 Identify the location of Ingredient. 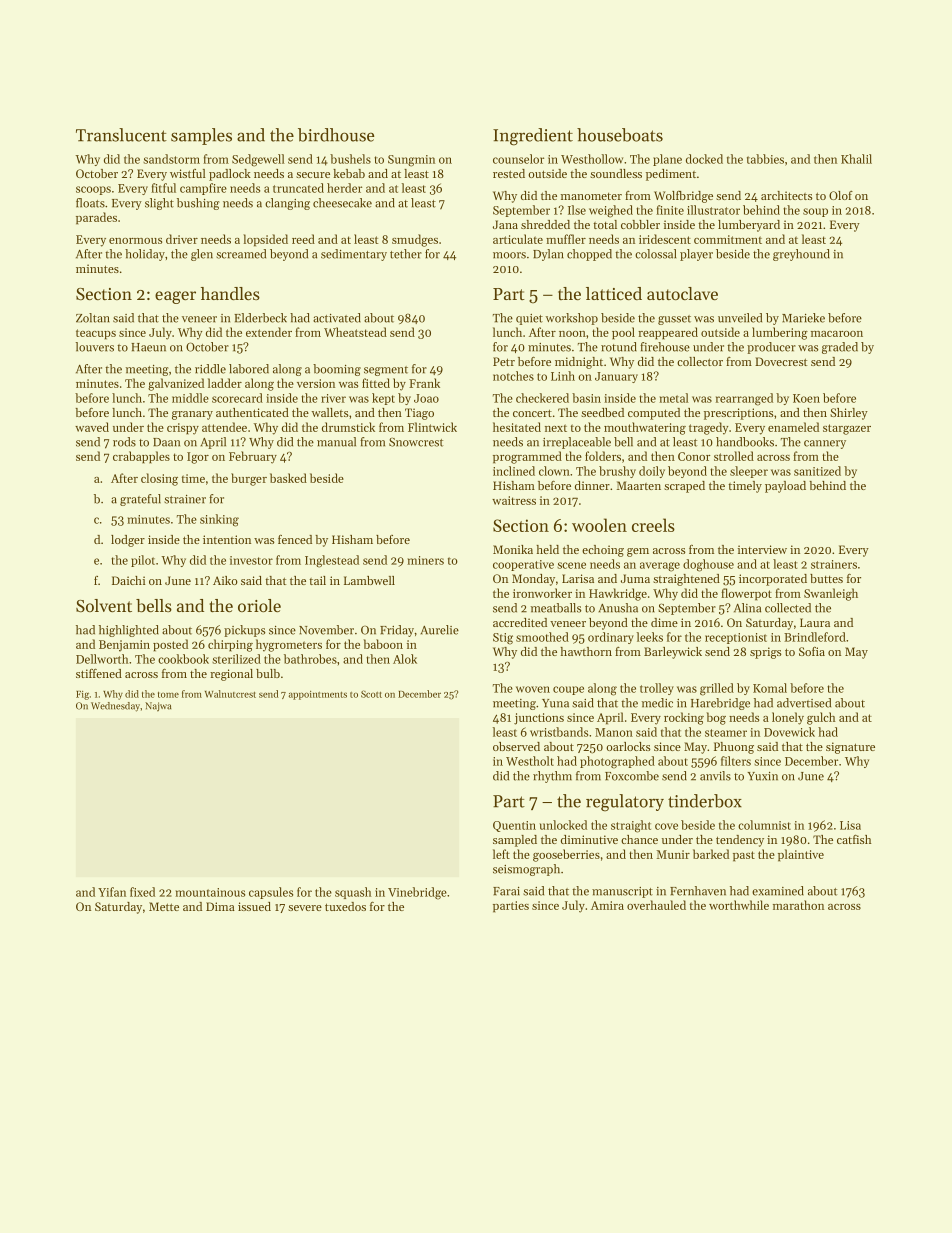
(533, 137).
